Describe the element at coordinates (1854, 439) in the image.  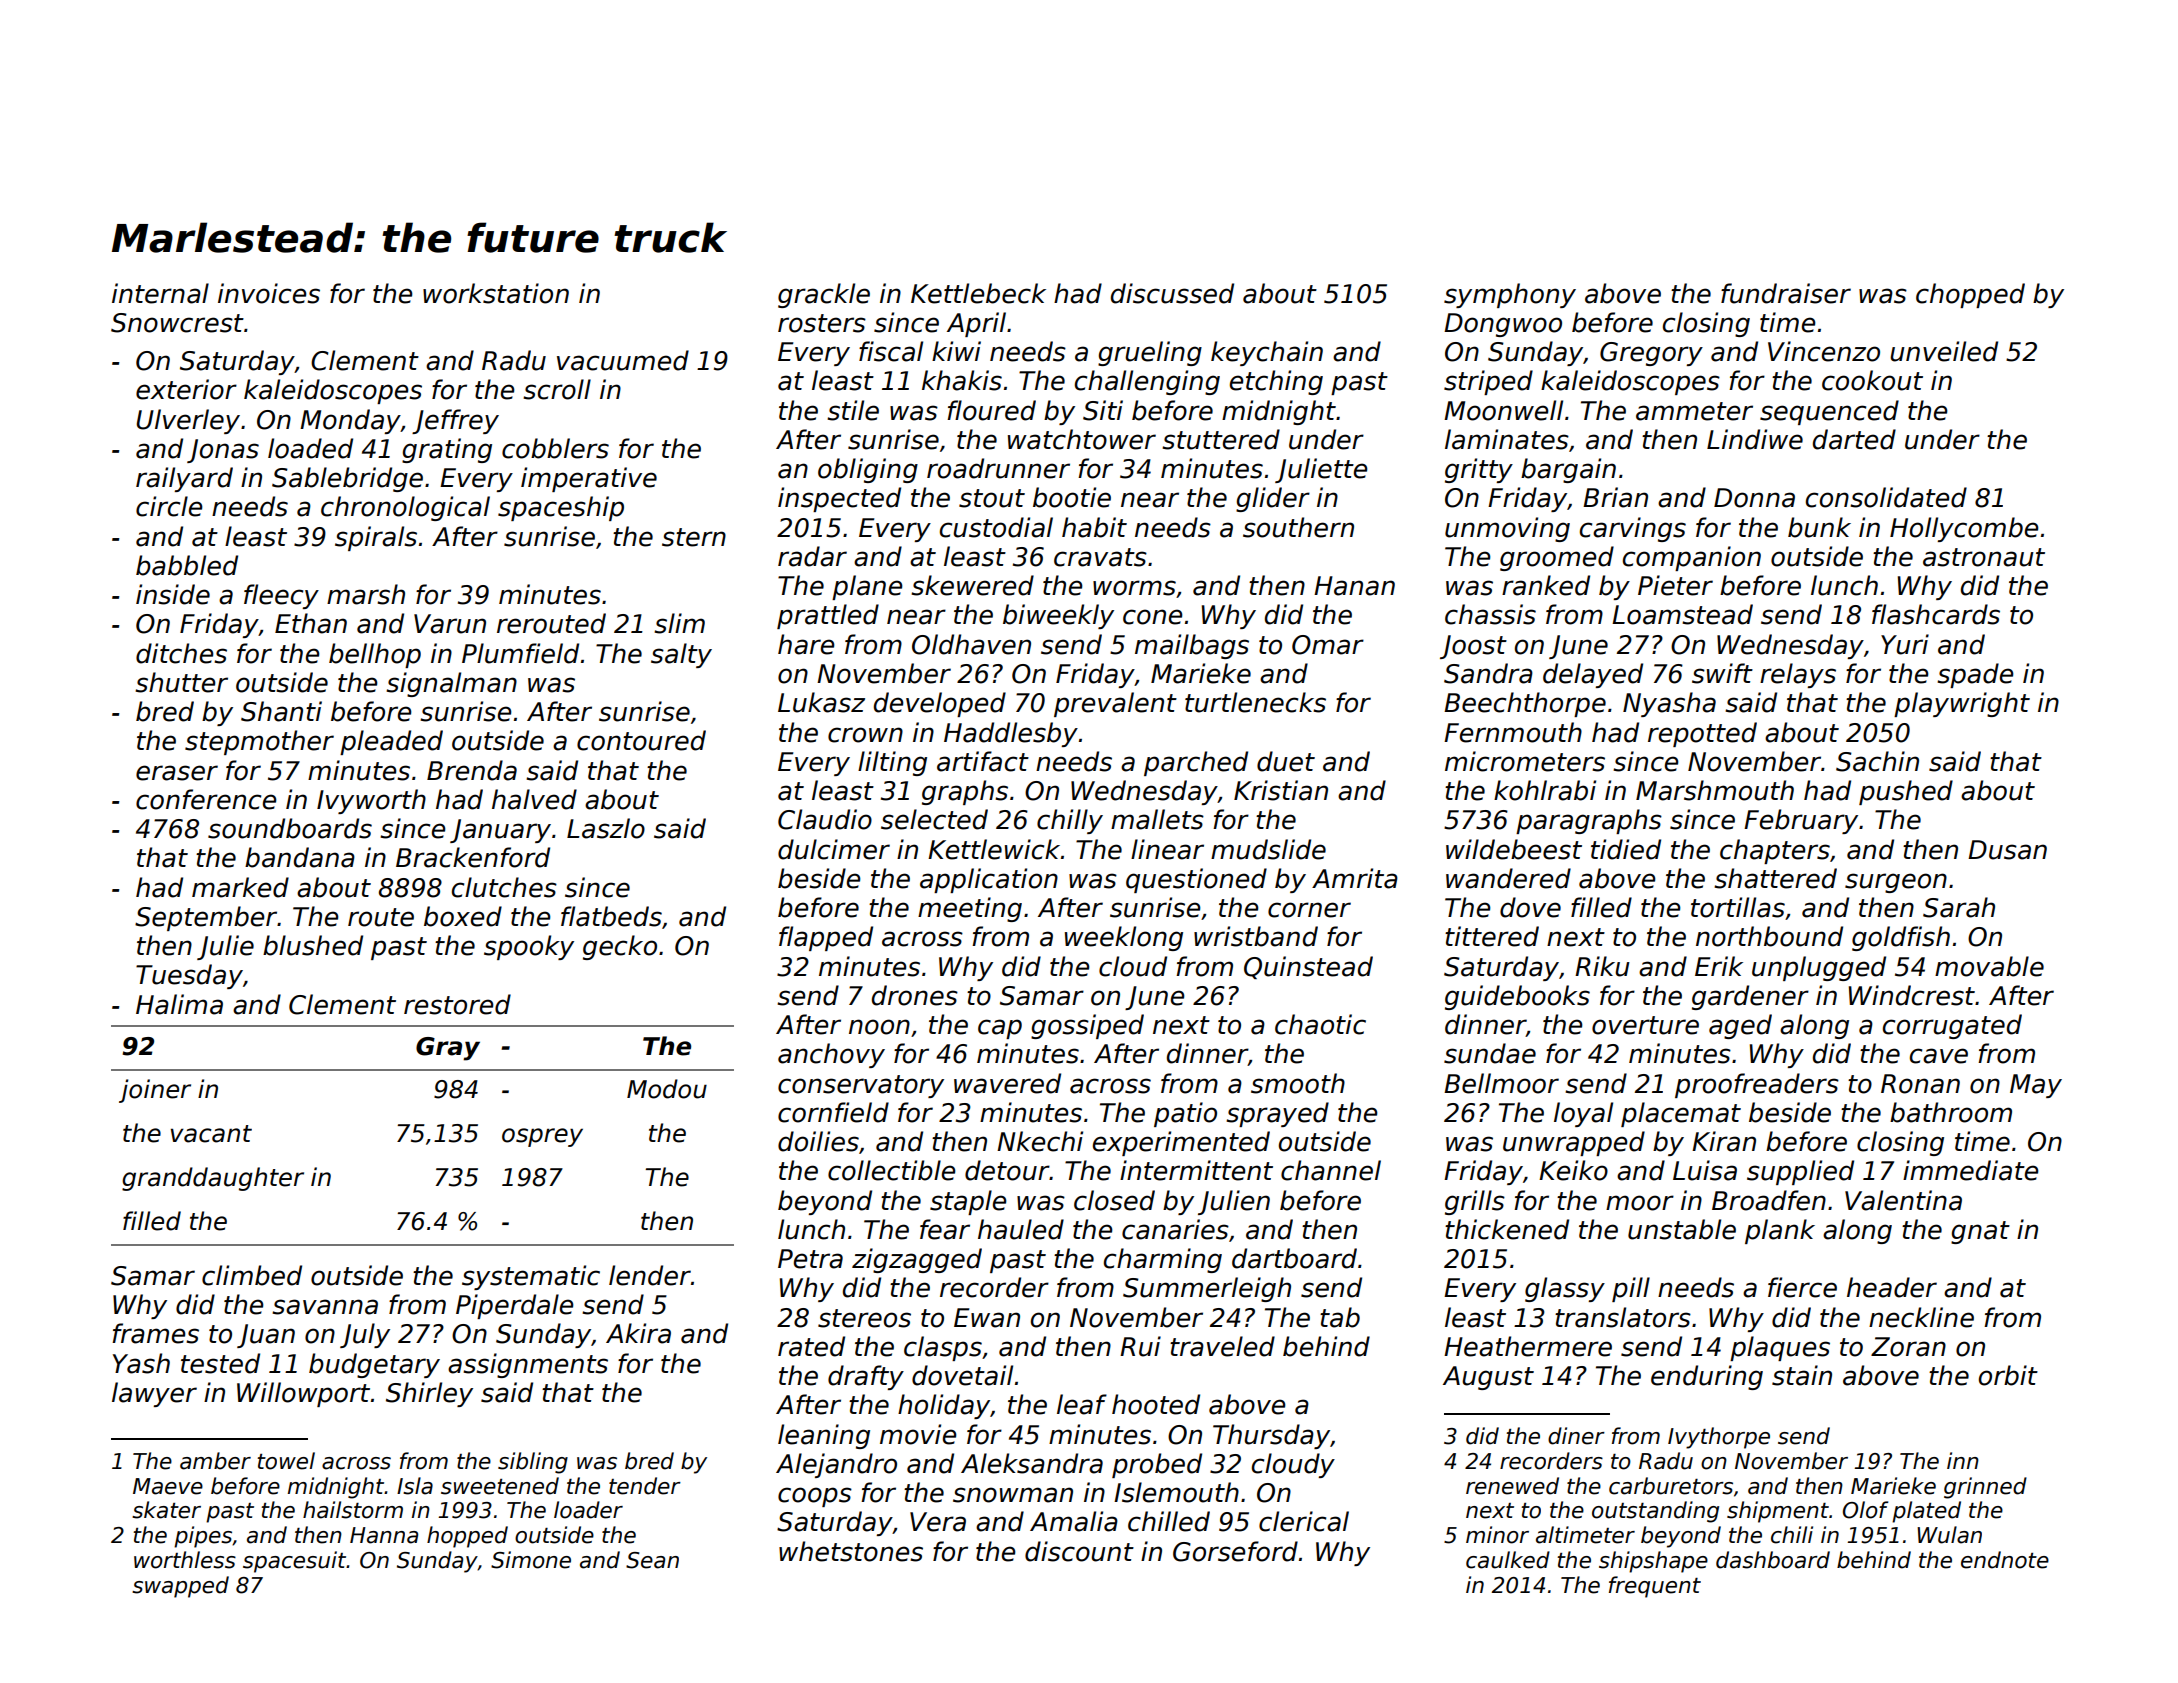
I see `darted` at that location.
